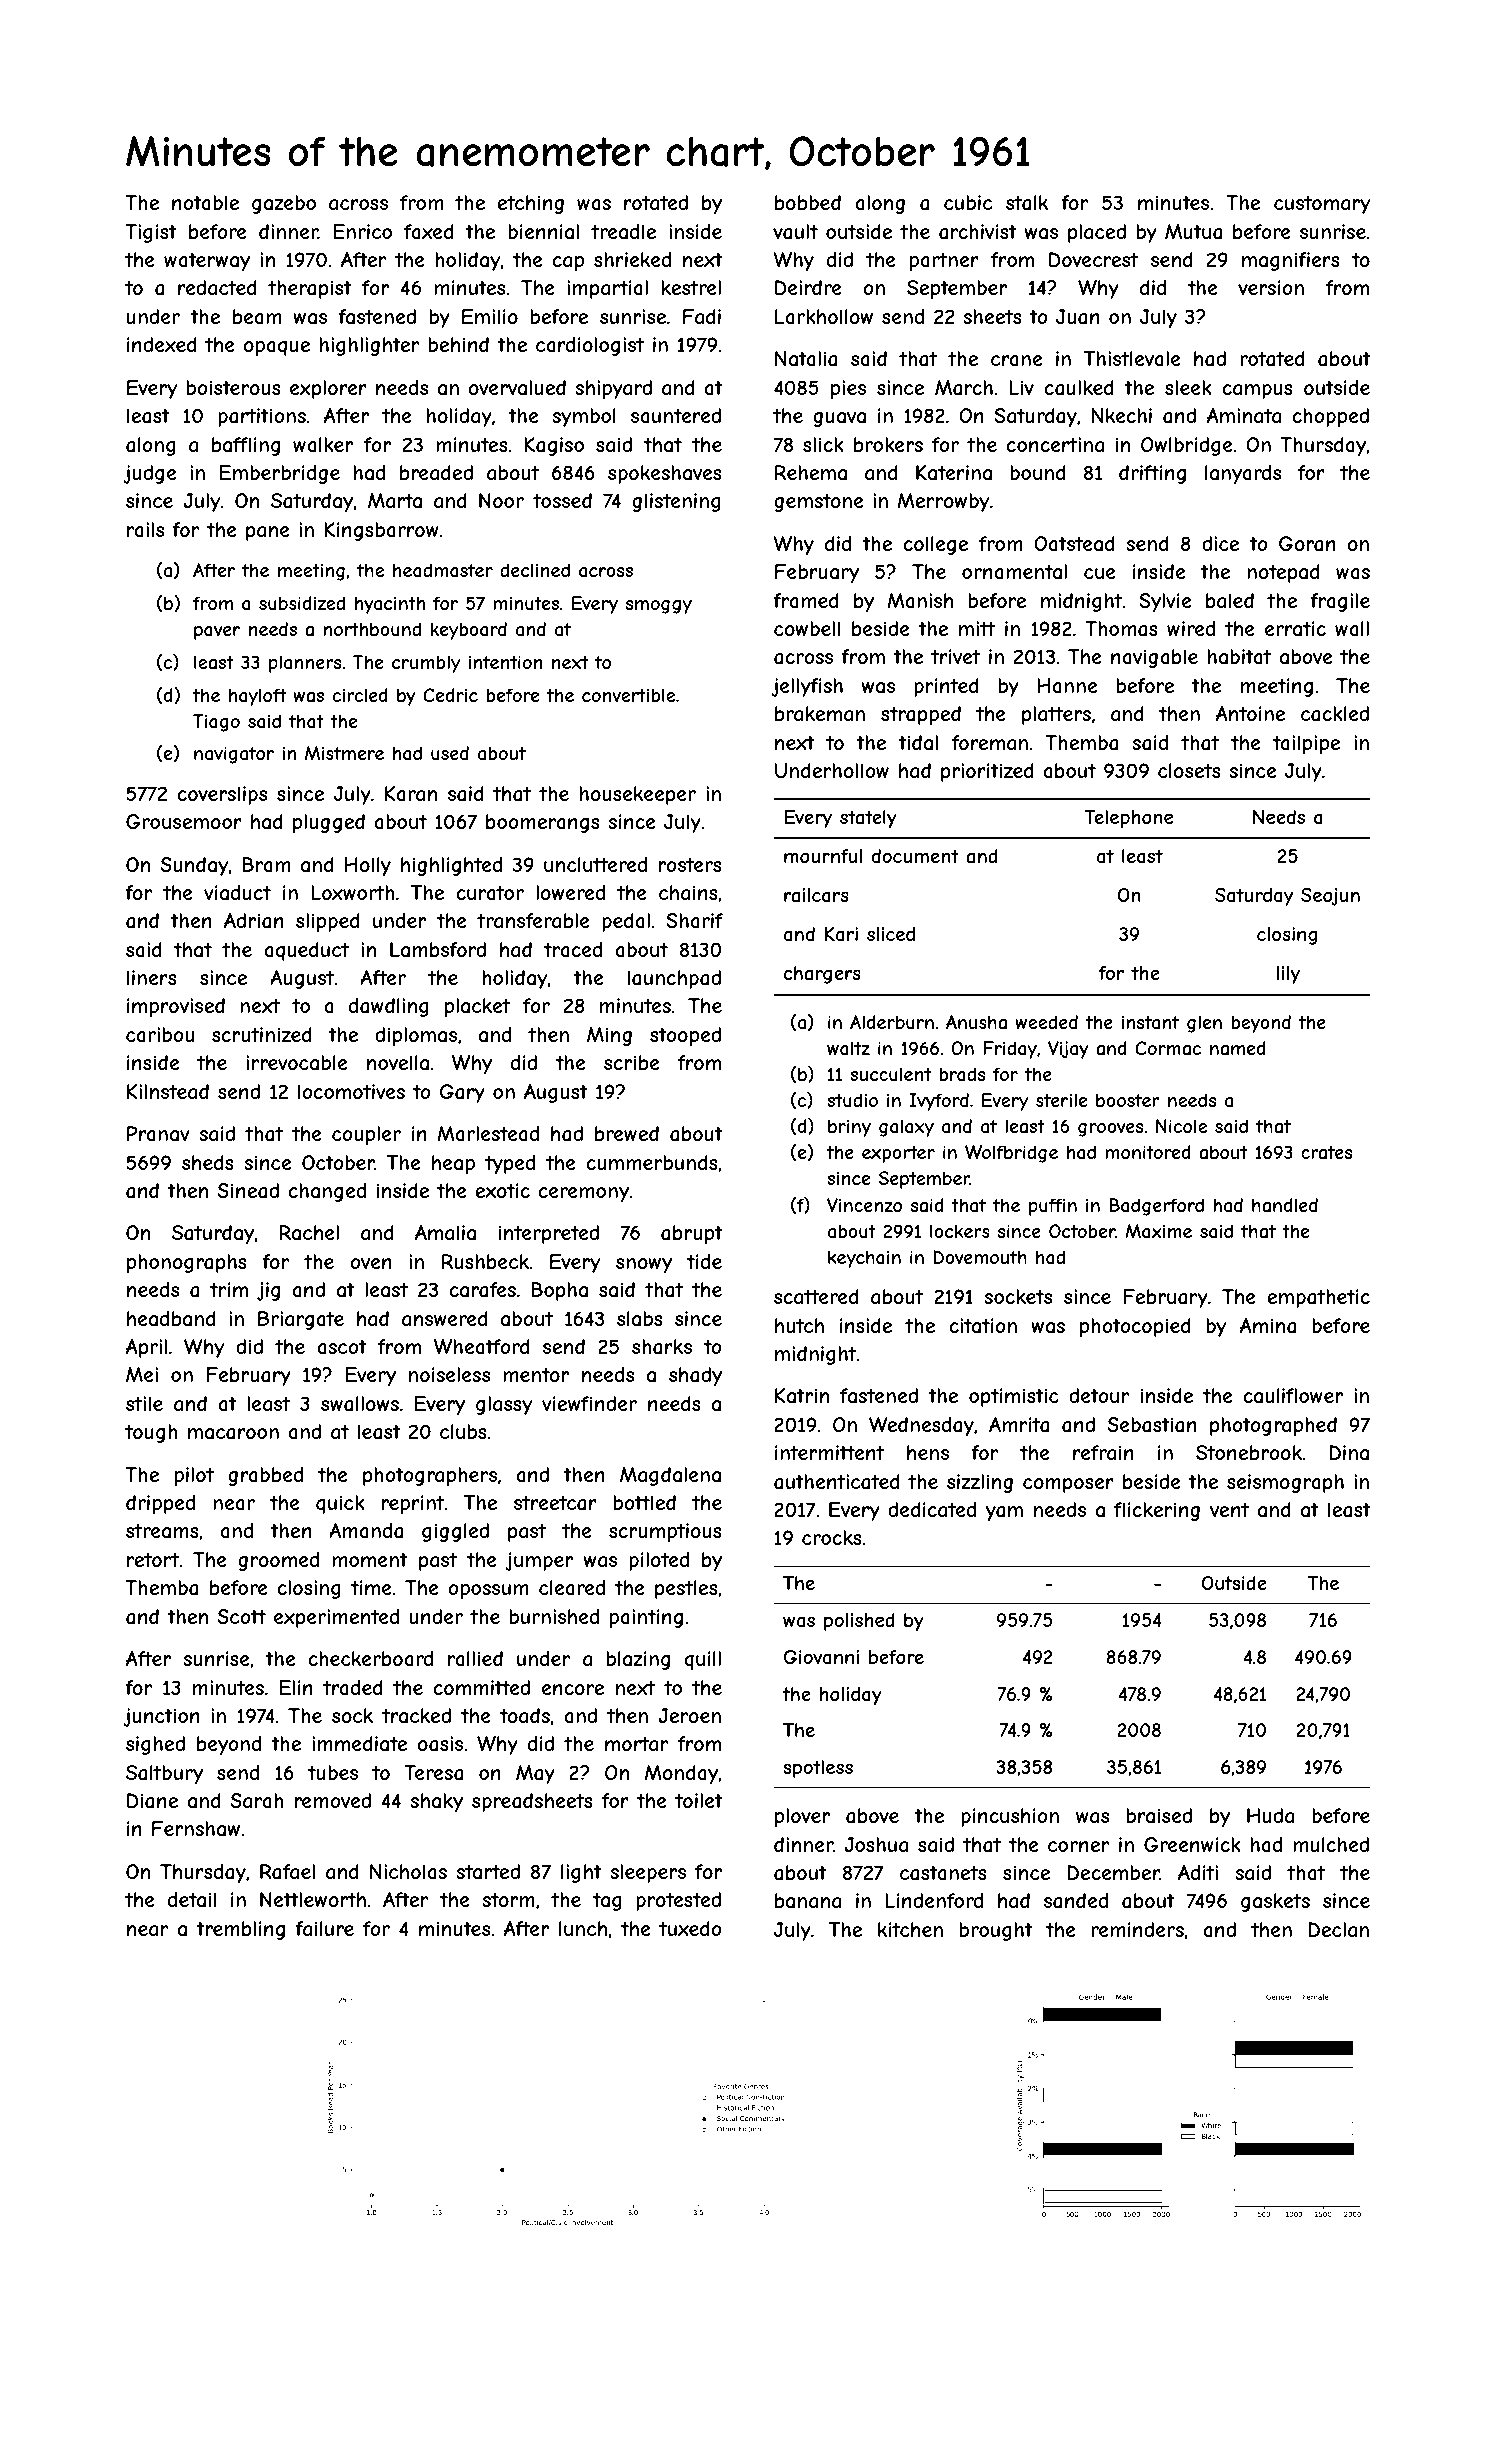 The width and height of the document is (1496, 2464). I want to click on reminders, so click(1137, 1929).
